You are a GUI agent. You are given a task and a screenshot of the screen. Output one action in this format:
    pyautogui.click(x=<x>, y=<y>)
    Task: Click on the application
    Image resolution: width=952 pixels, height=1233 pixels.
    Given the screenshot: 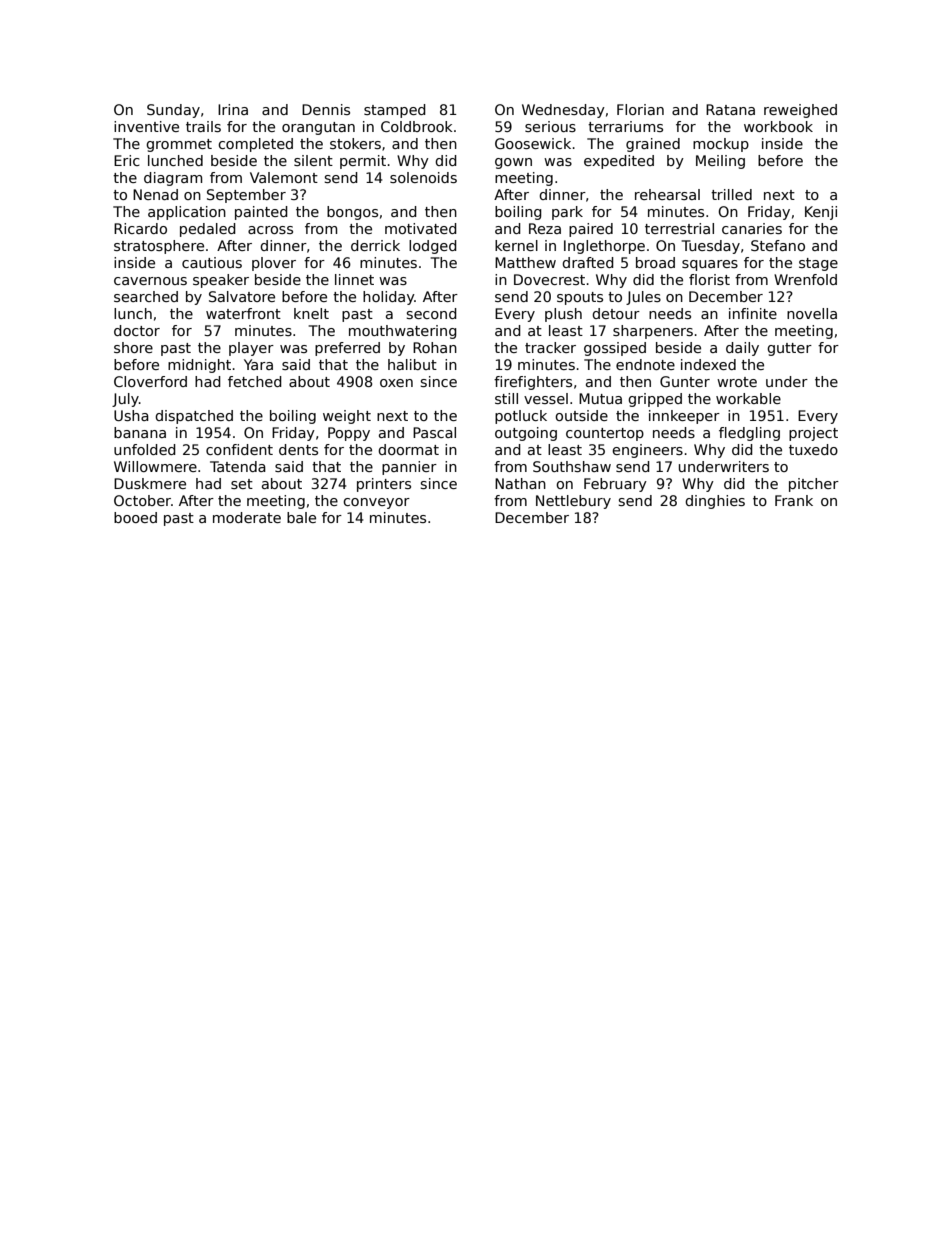 What is the action you would take?
    pyautogui.click(x=187, y=213)
